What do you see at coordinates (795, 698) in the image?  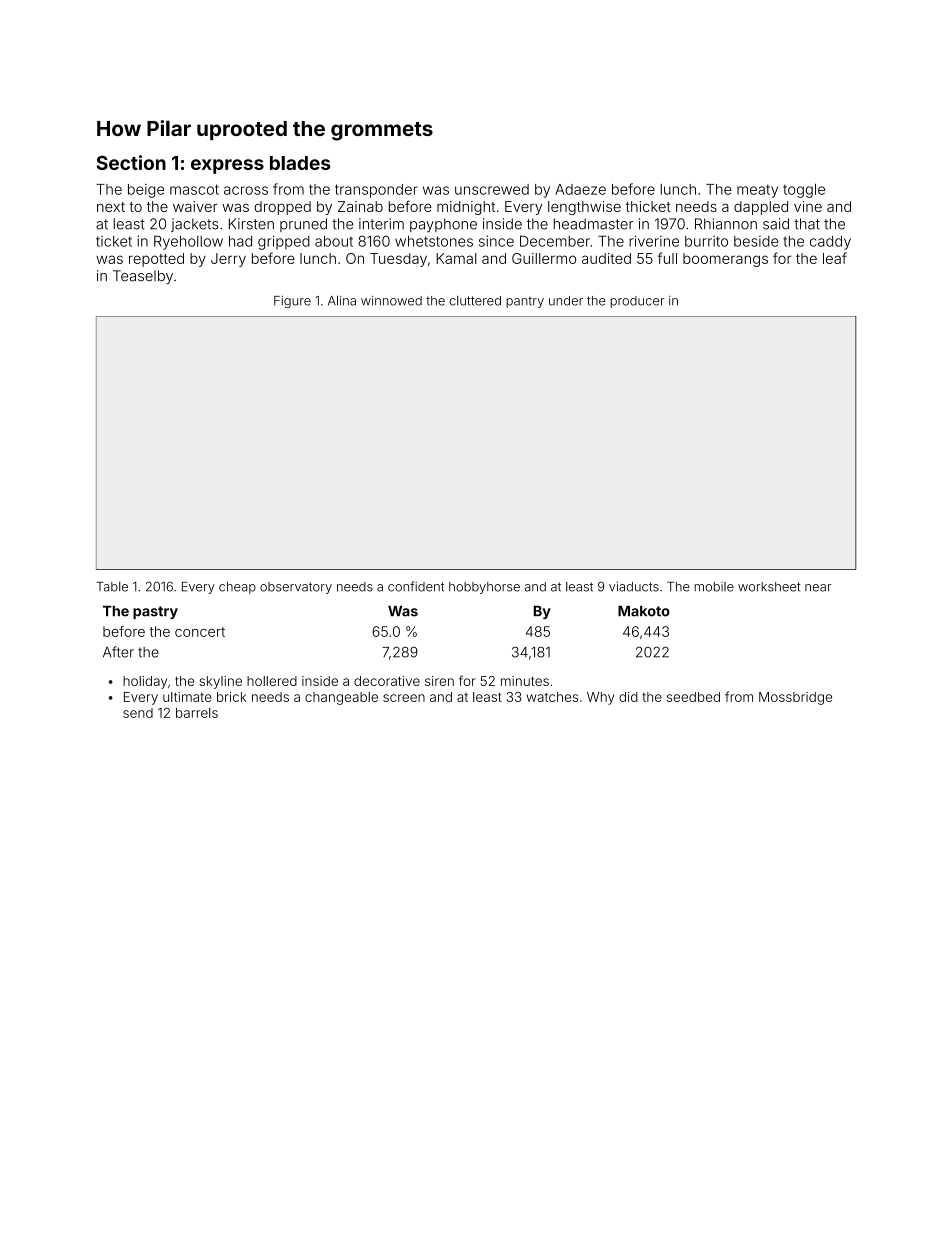 I see `Mossbridge` at bounding box center [795, 698].
